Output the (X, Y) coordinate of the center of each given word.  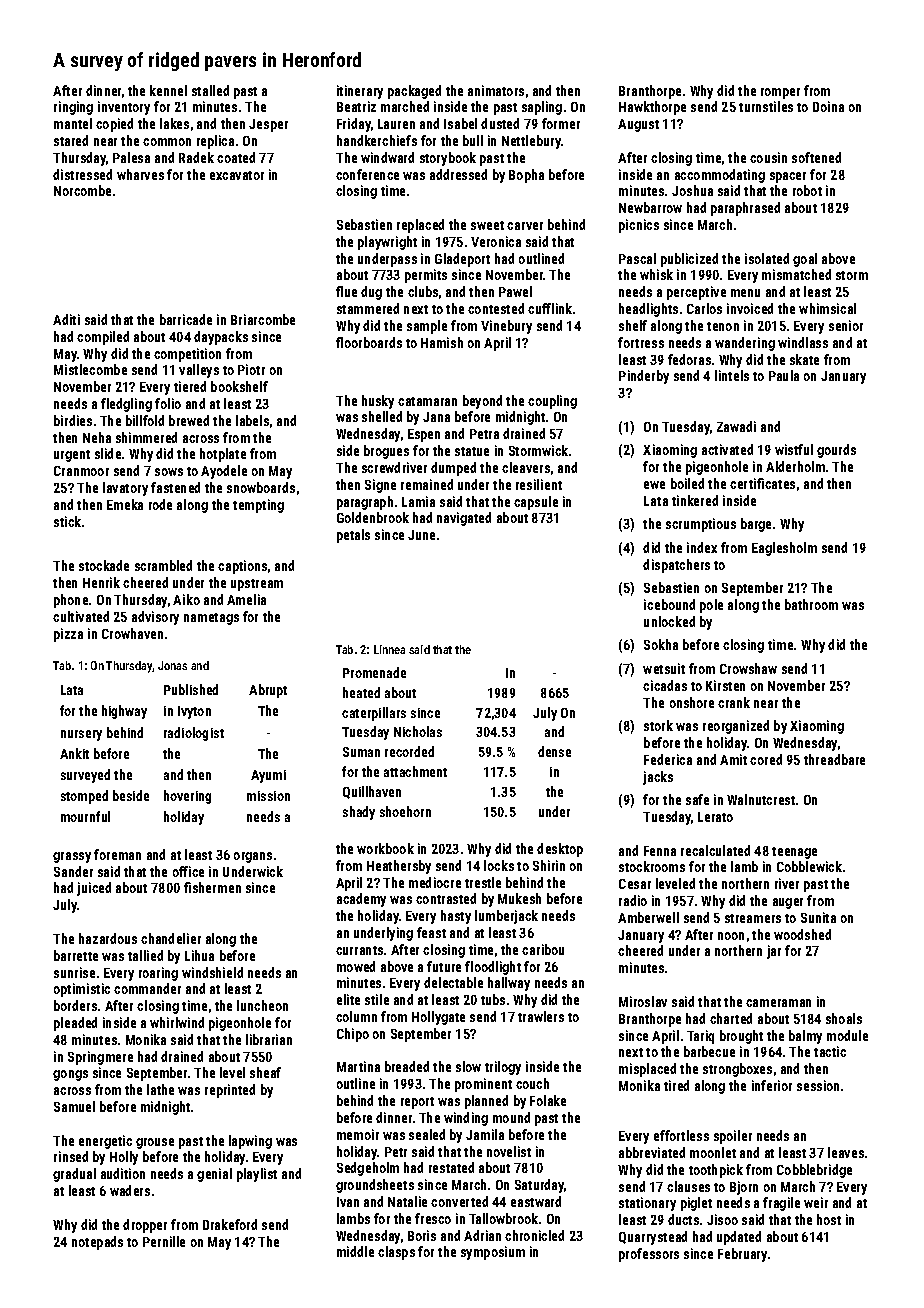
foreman (117, 854)
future (444, 966)
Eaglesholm (784, 549)
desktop (560, 850)
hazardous (108, 938)
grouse (155, 1143)
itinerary (360, 92)
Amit (733, 759)
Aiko (186, 599)
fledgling (126, 405)
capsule (536, 503)
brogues (386, 452)
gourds (836, 451)
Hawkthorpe (652, 108)
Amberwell (648, 917)
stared (71, 140)
